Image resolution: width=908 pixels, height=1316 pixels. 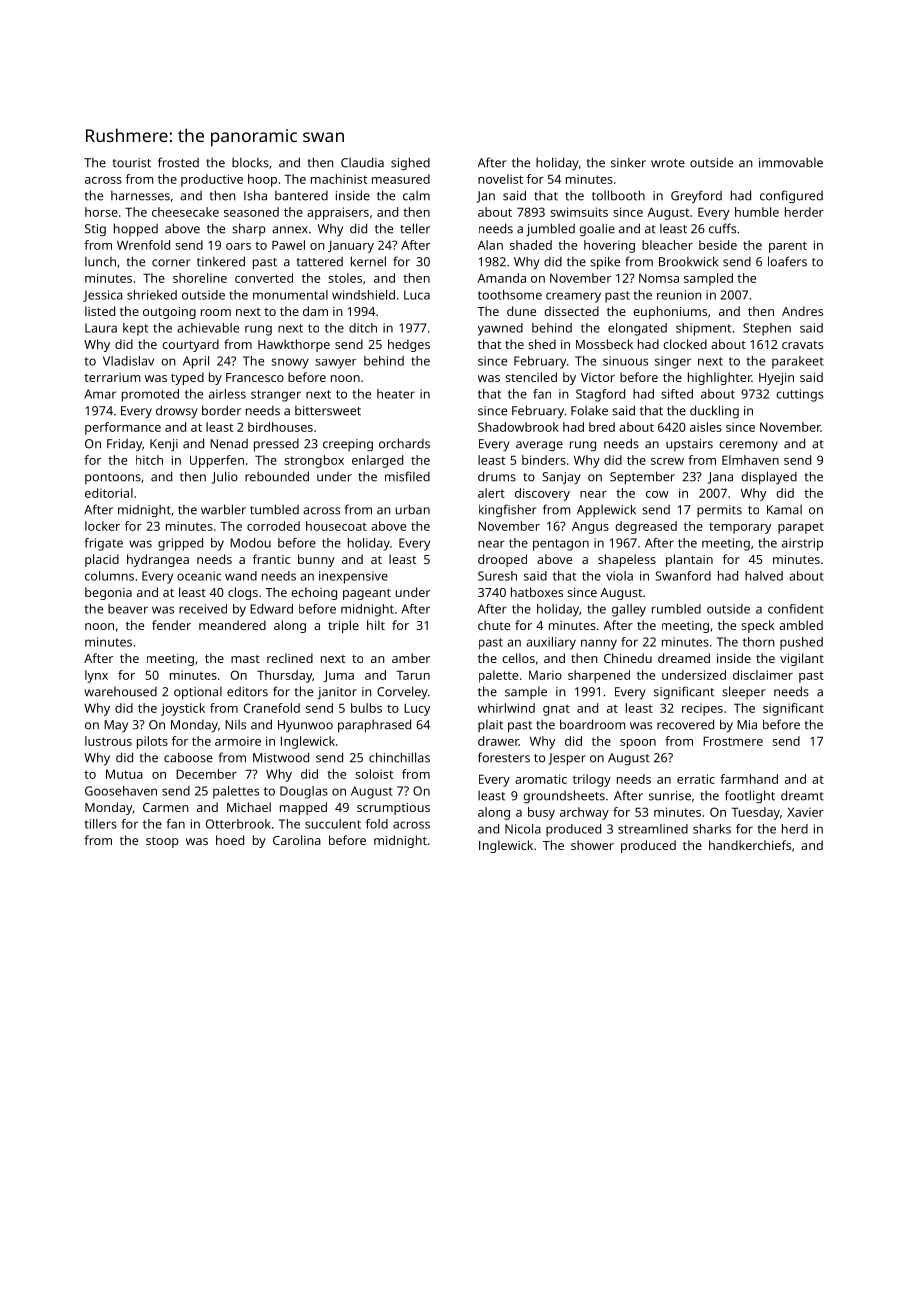 What do you see at coordinates (801, 528) in the document?
I see `parapet` at bounding box center [801, 528].
